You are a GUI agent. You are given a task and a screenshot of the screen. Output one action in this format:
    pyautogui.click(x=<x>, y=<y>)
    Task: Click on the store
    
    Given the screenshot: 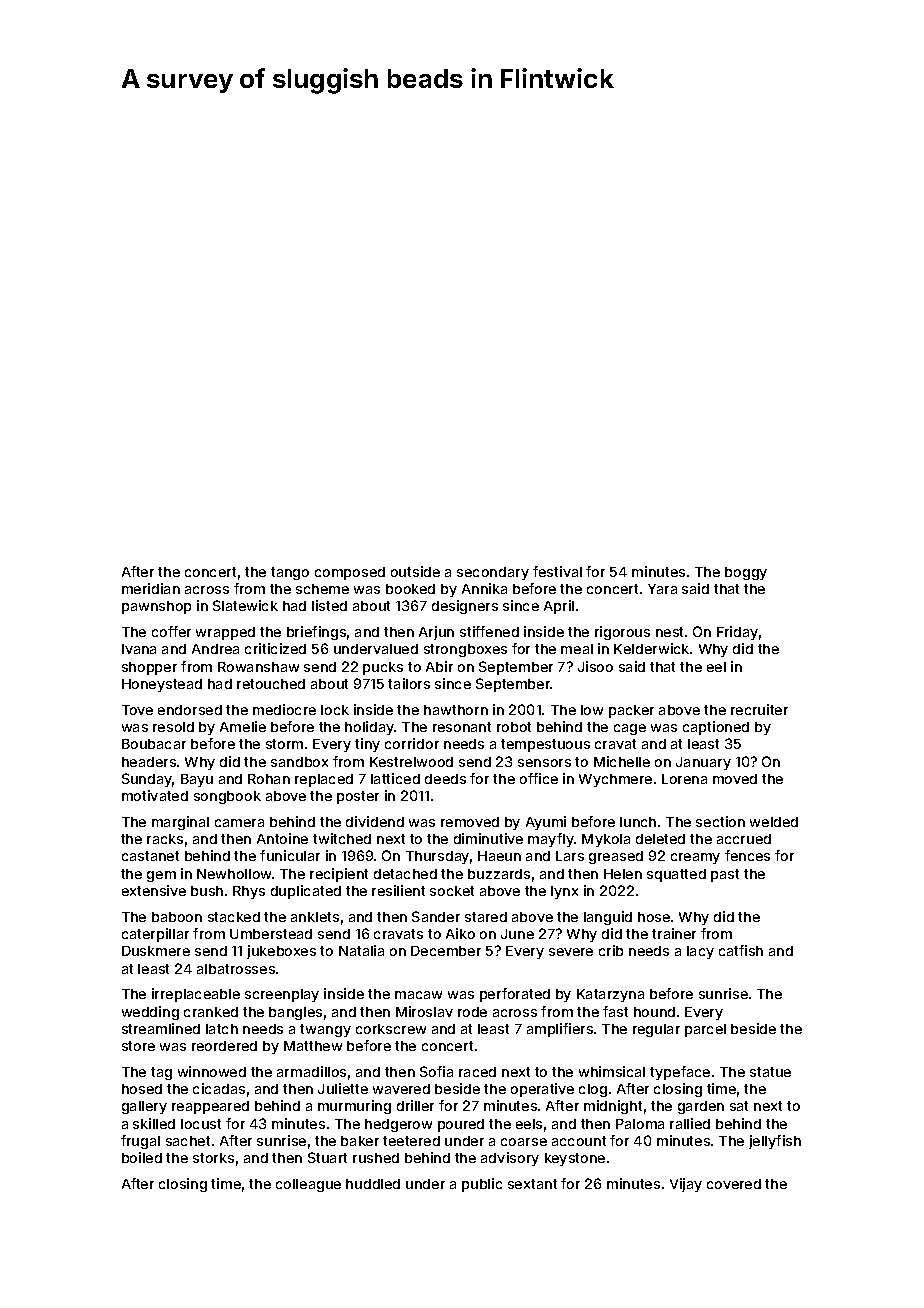 What is the action you would take?
    pyautogui.click(x=138, y=1046)
